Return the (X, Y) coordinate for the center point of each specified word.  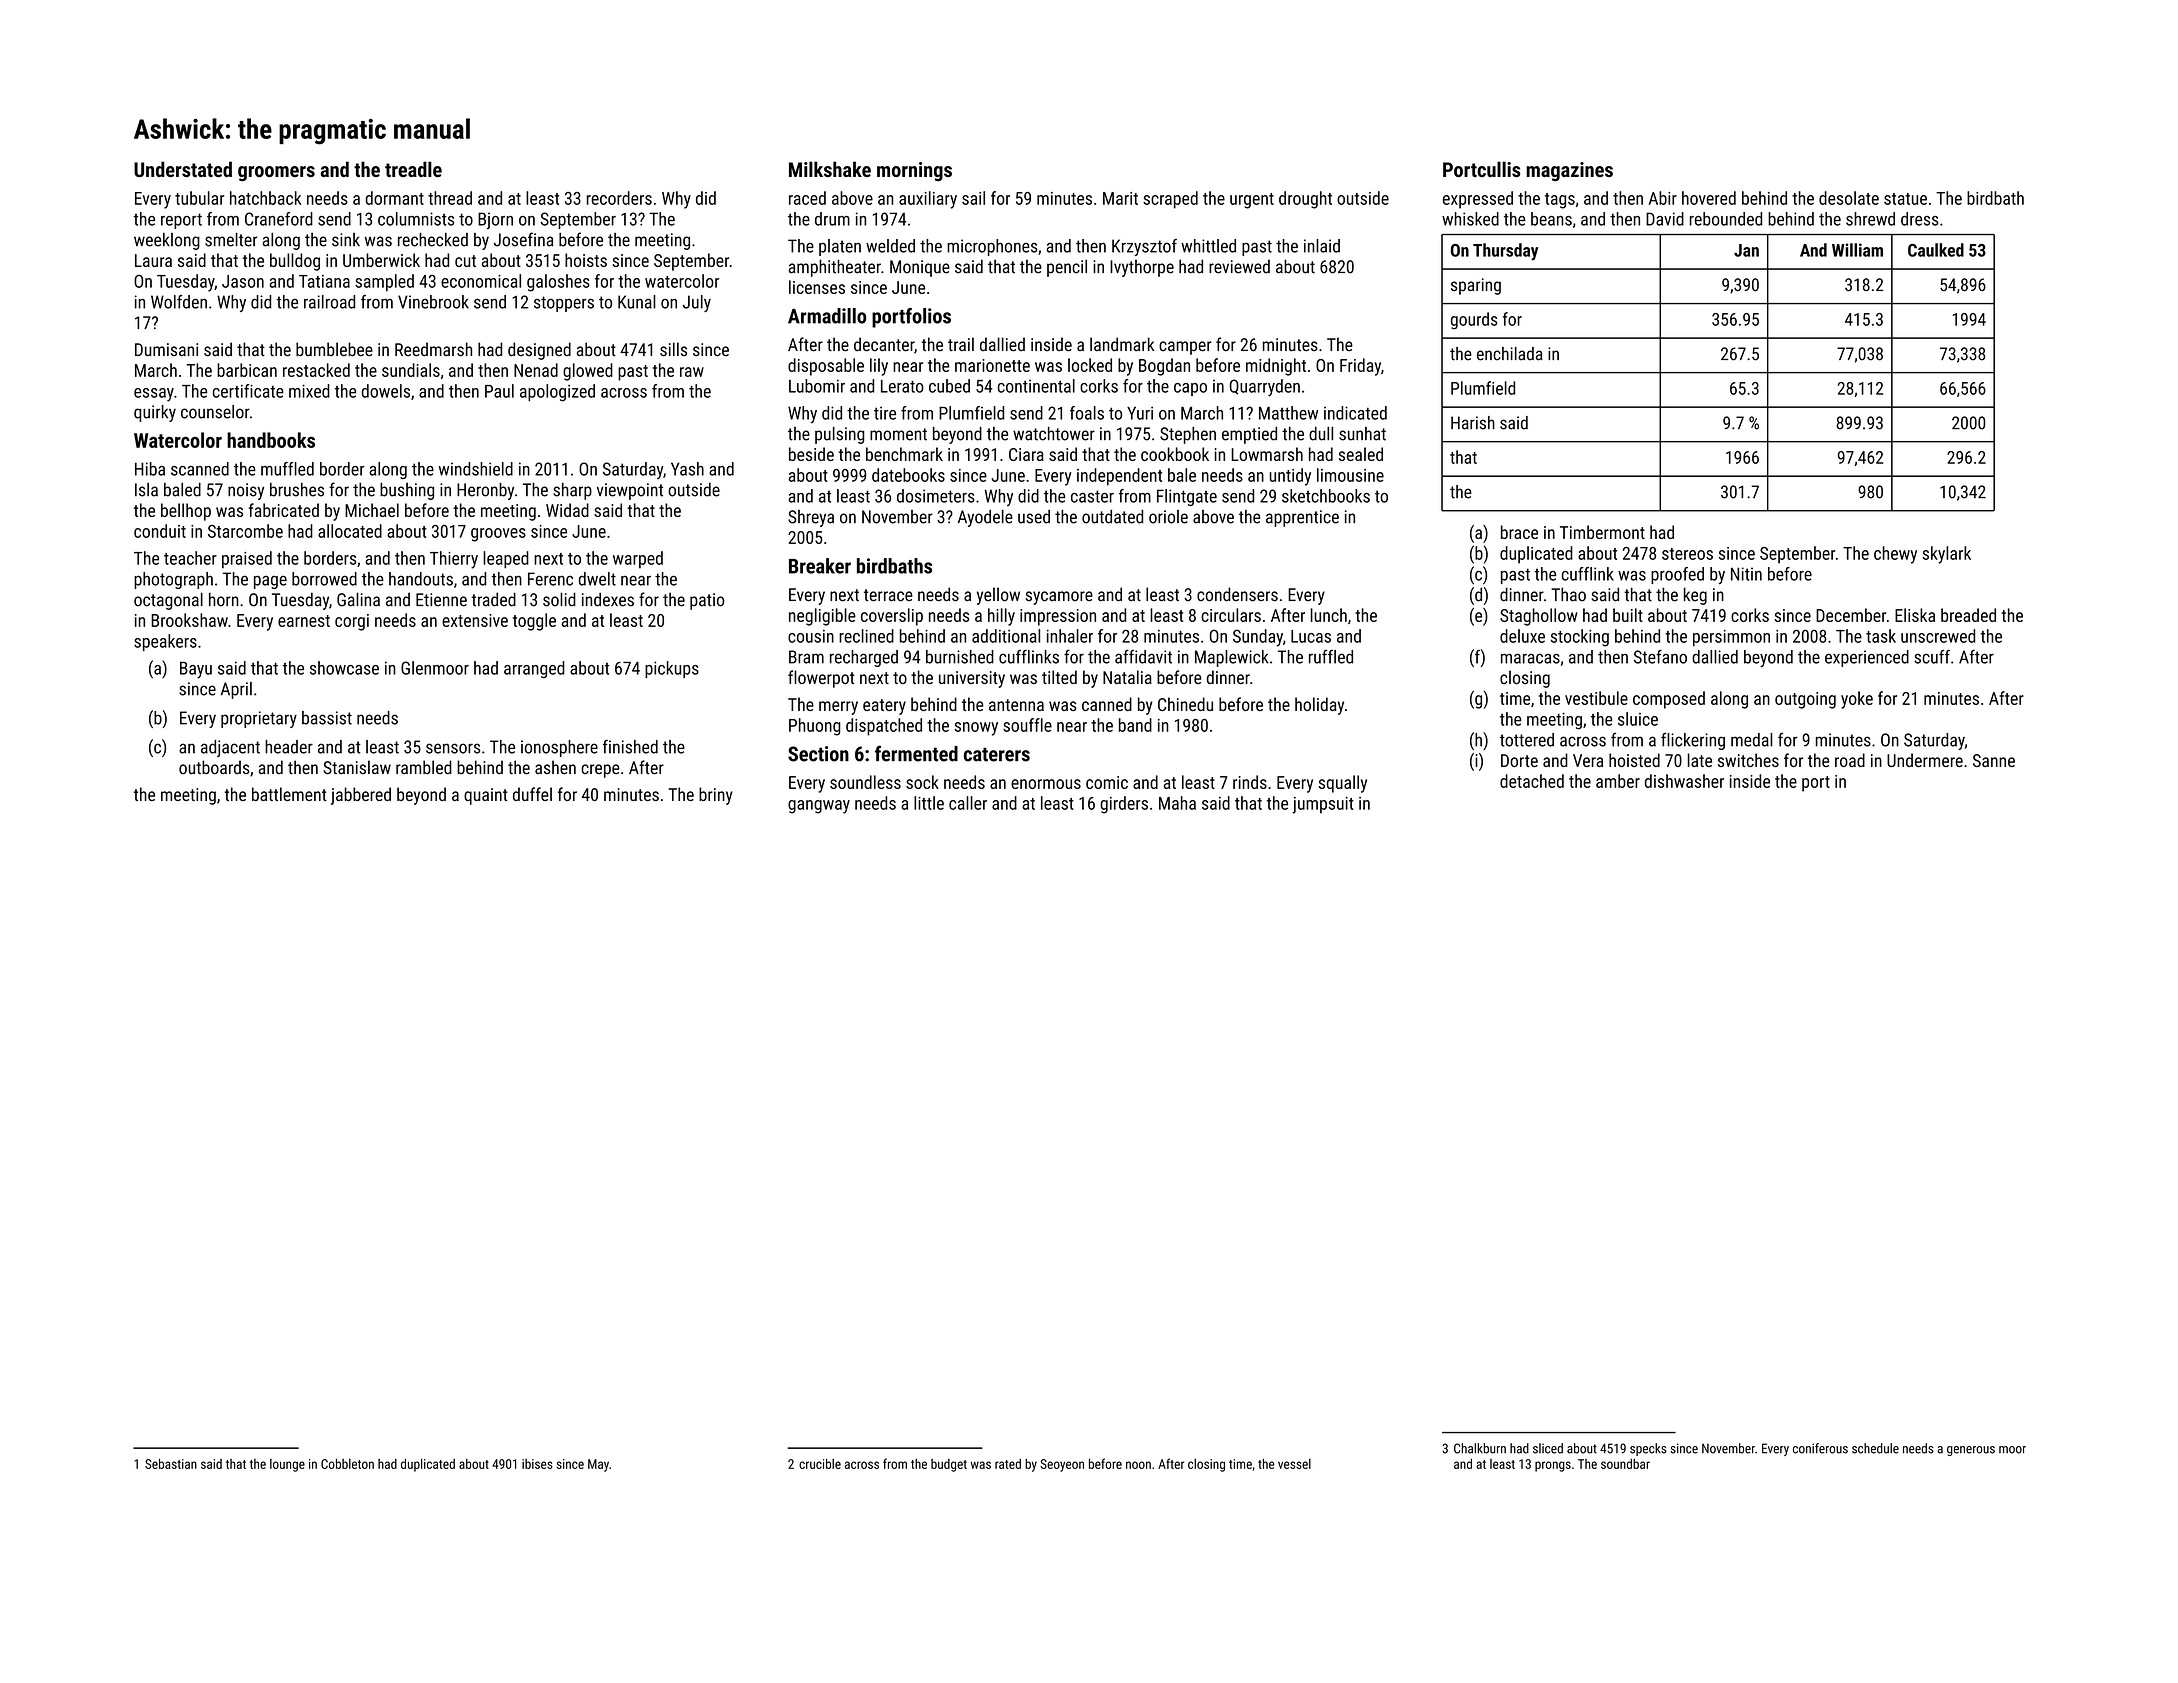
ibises (537, 1464)
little (929, 803)
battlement (289, 794)
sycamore (1059, 598)
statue (1905, 199)
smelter (231, 240)
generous (1971, 1451)
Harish (1473, 423)
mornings (914, 171)
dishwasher (1684, 781)
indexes (608, 599)
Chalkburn (1480, 1448)
